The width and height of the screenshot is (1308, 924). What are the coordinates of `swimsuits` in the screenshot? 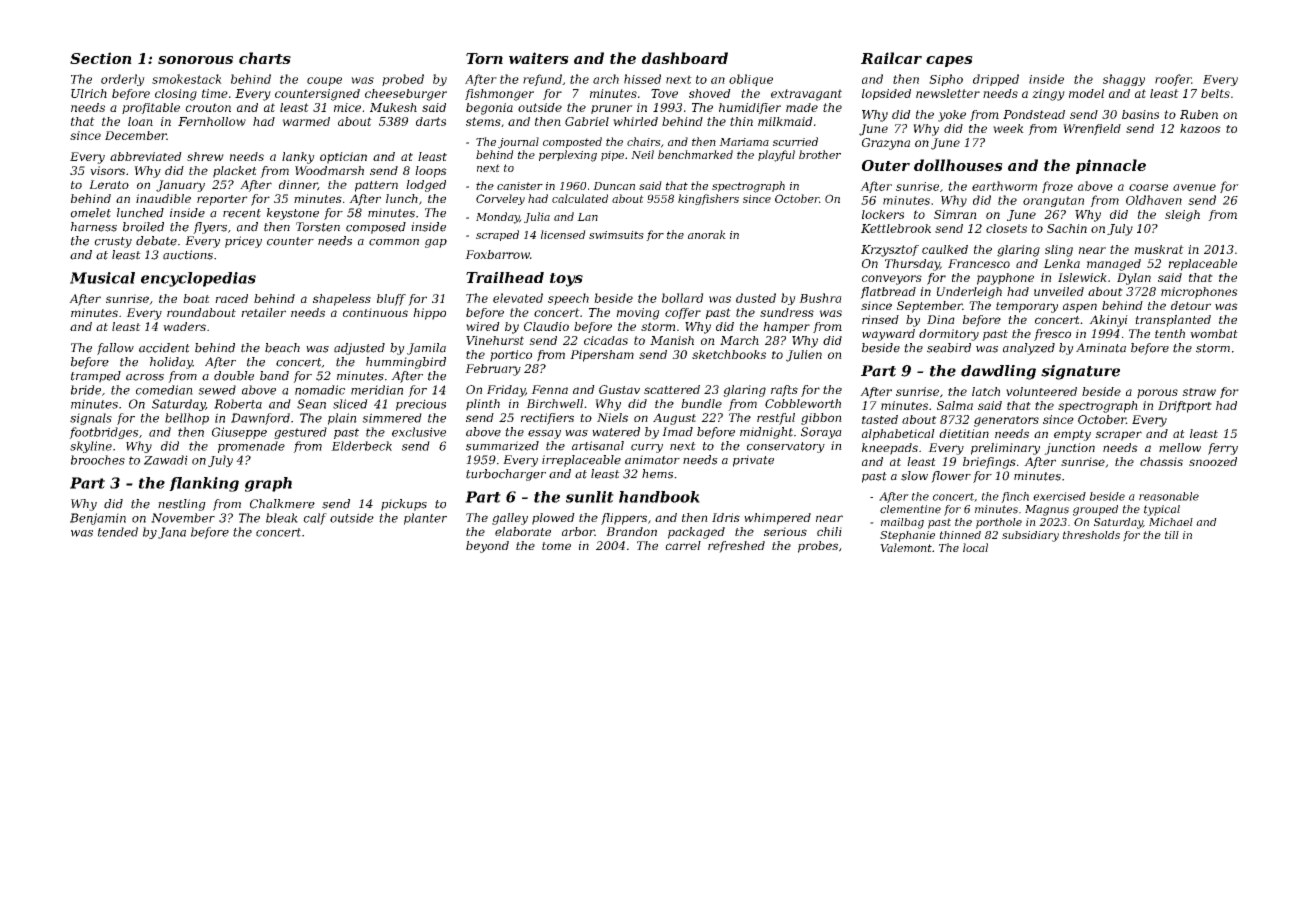 It's located at (616, 235).
